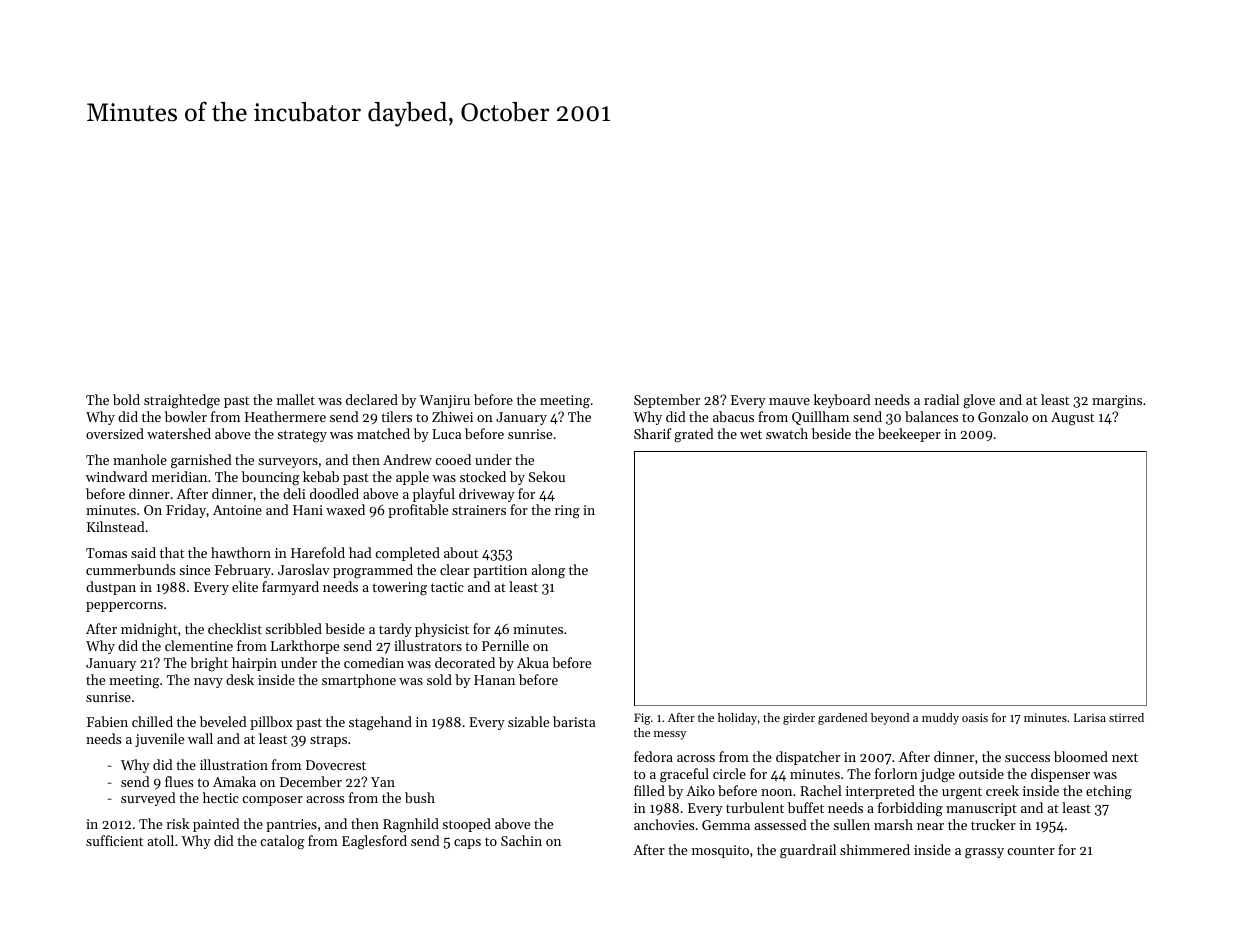 This image has width=1233, height=952. I want to click on grated, so click(694, 435).
